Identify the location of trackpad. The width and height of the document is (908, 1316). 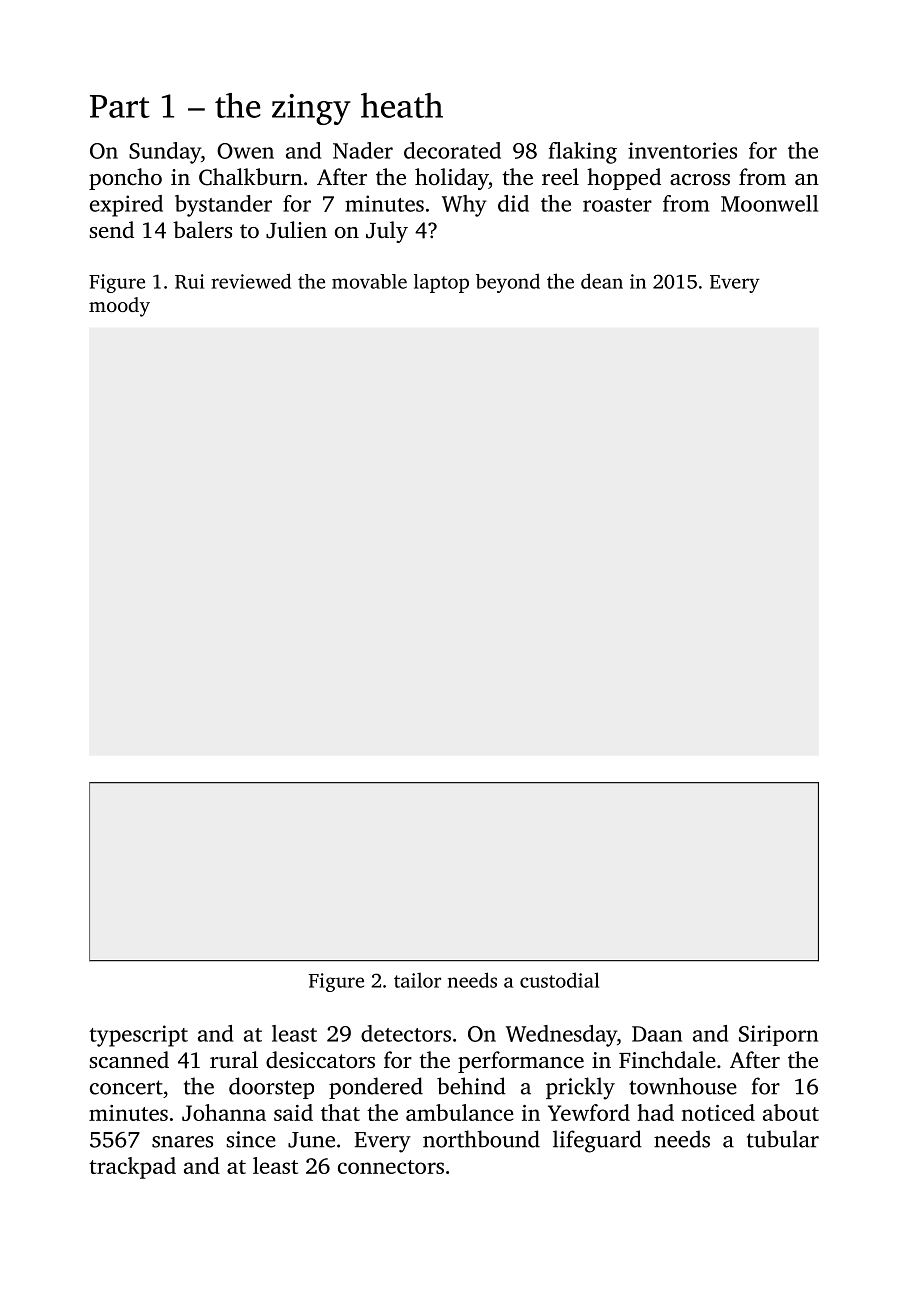
(132, 1168).
